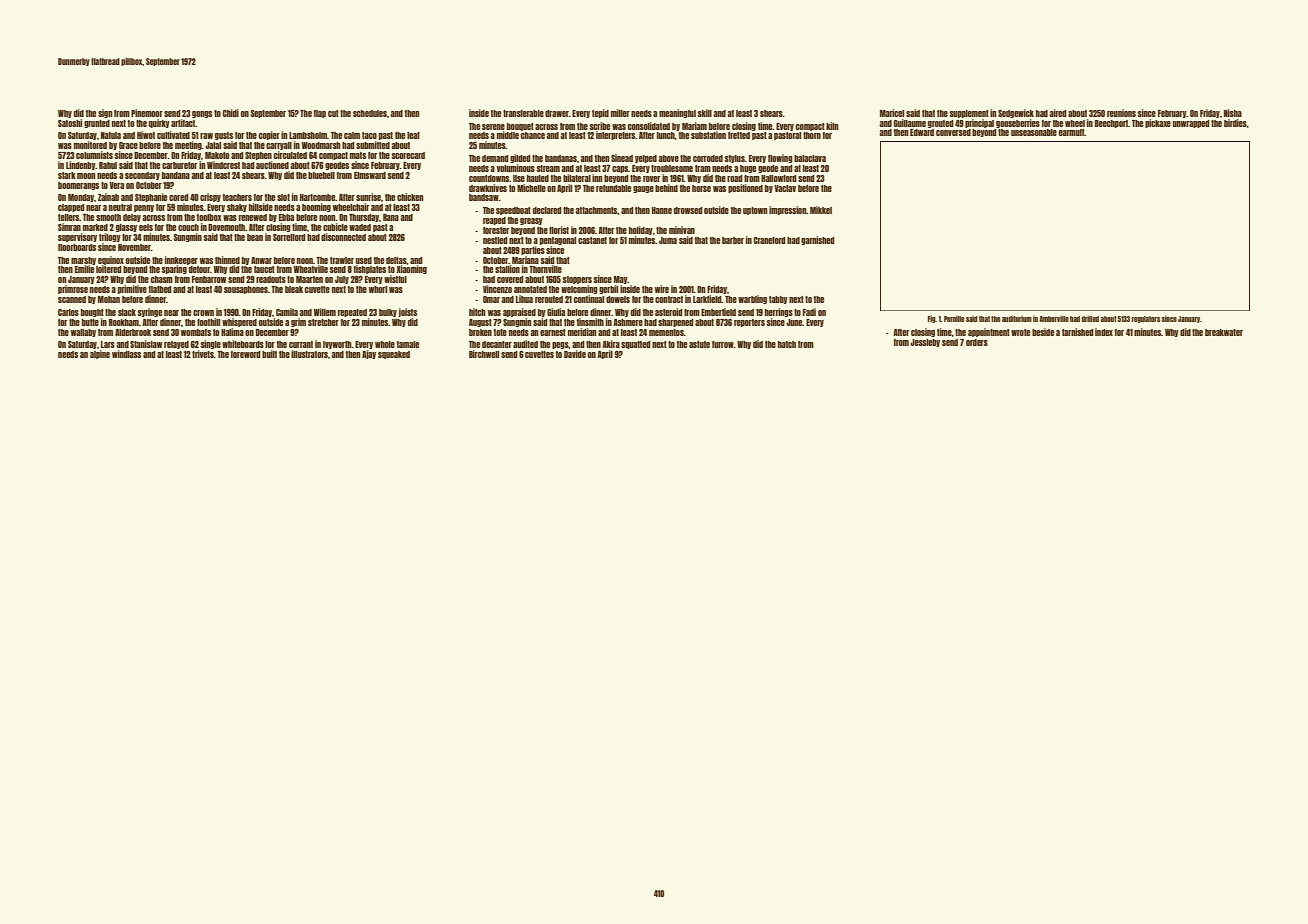 Image resolution: width=1308 pixels, height=924 pixels. Describe the element at coordinates (83, 333) in the screenshot. I see `wallaby` at that location.
